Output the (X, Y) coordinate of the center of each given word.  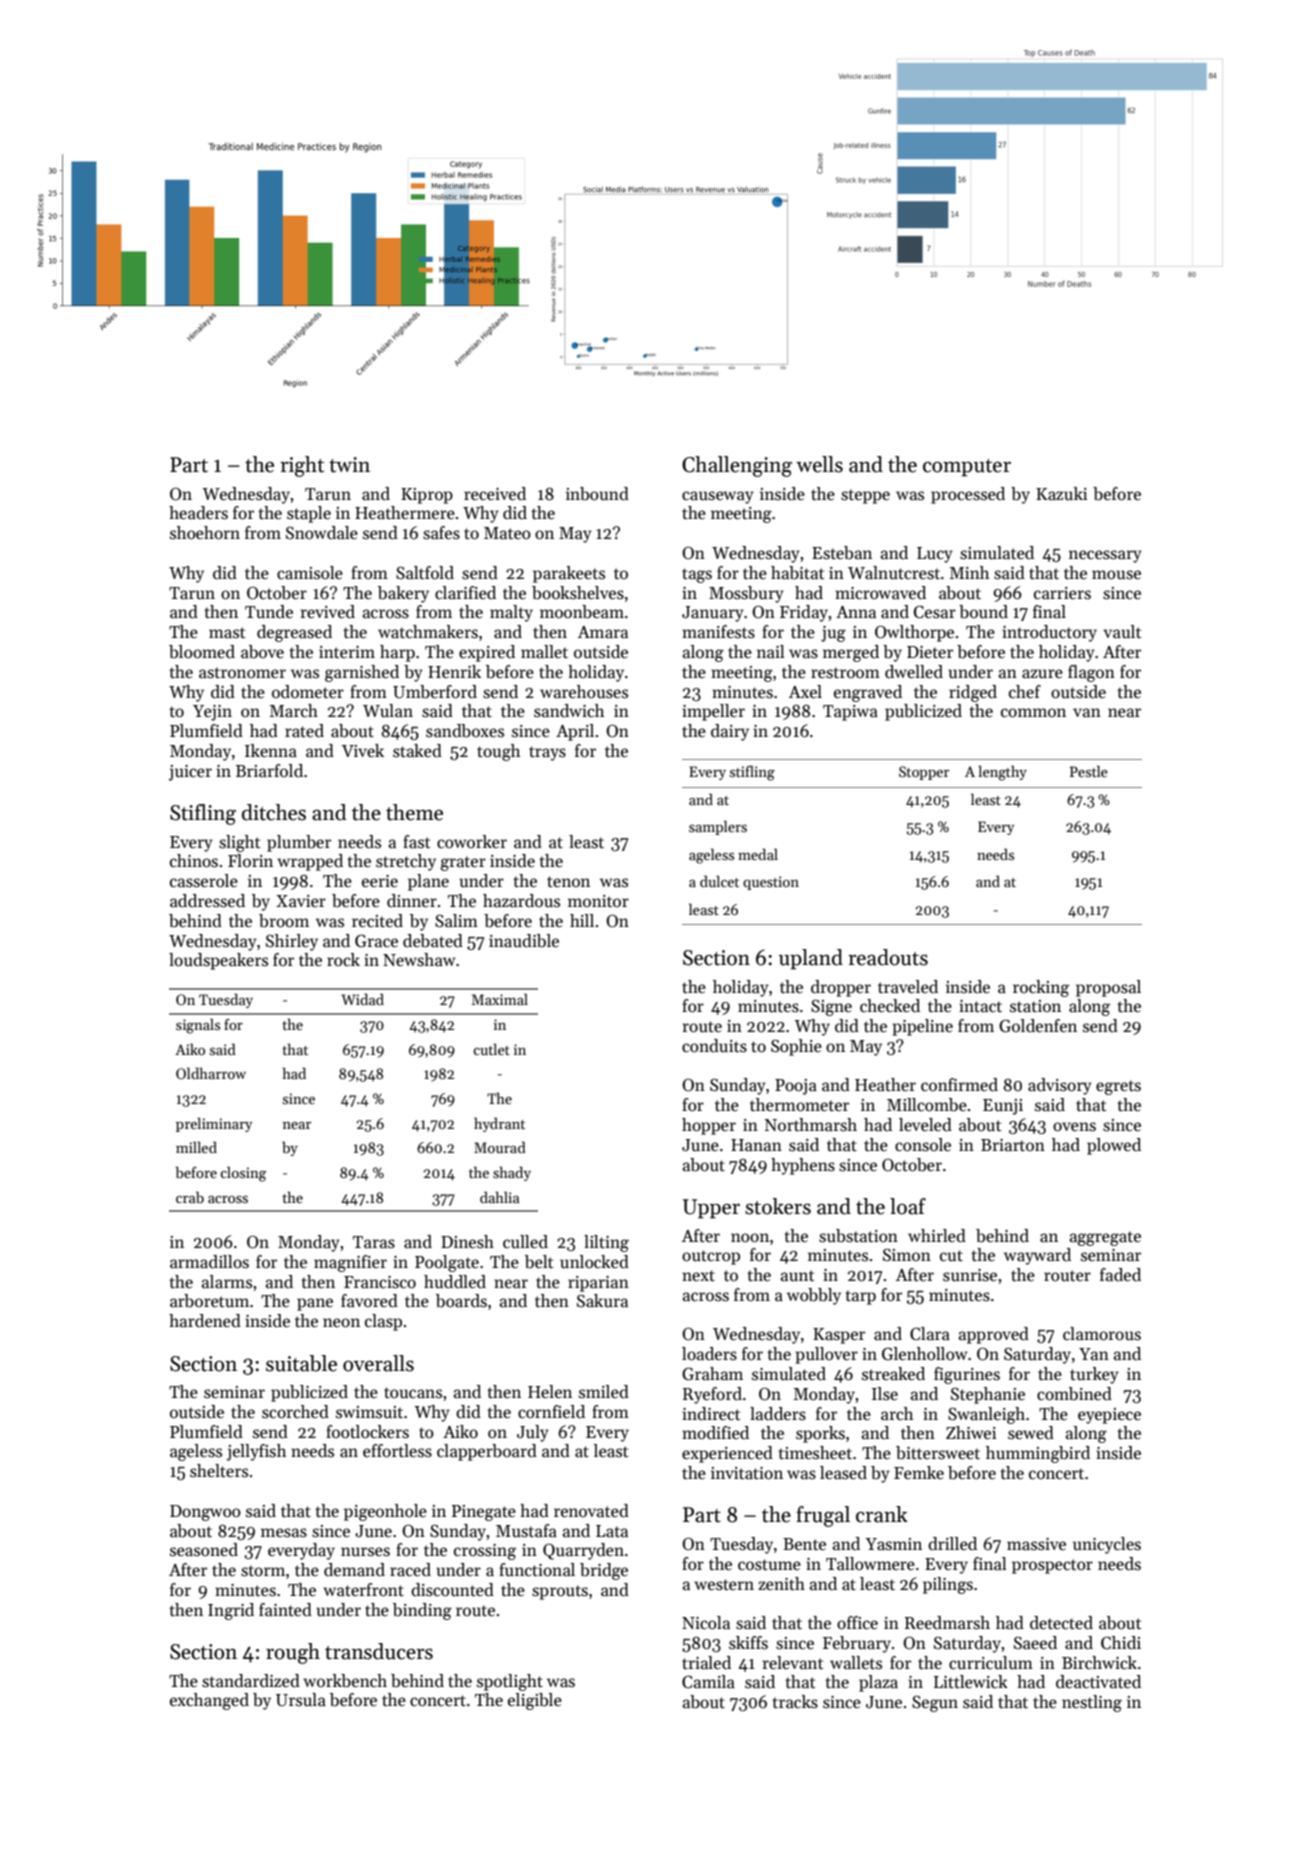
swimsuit (369, 1412)
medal (758, 854)
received (495, 494)
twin (349, 465)
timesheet (815, 1453)
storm (263, 1571)
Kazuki (1061, 493)
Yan (1094, 1354)
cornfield (551, 1412)
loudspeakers (218, 961)
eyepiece (1109, 1416)
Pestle (1089, 771)
